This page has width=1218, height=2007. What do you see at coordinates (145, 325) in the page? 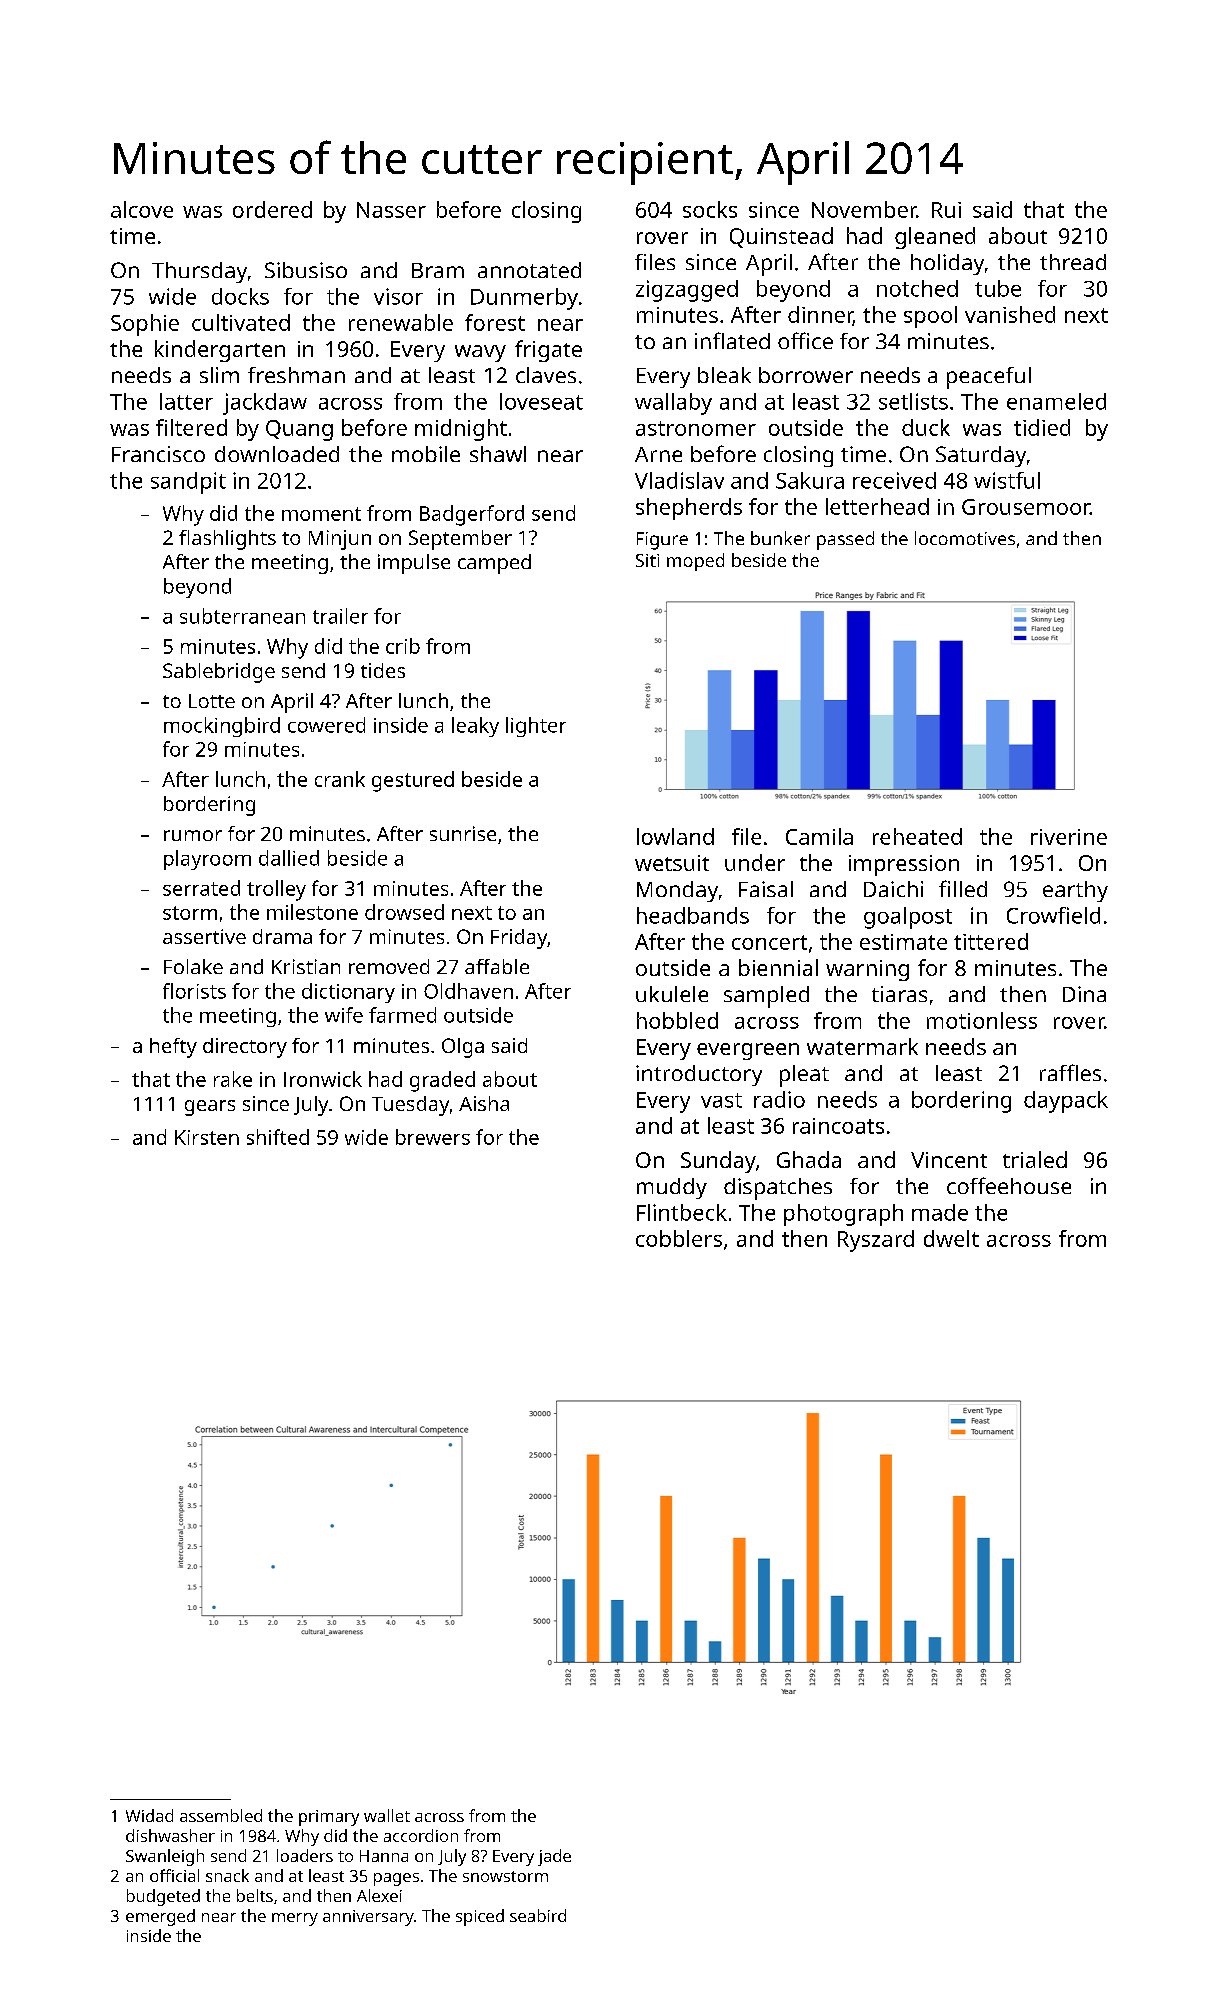
I see `Sophie` at bounding box center [145, 325].
